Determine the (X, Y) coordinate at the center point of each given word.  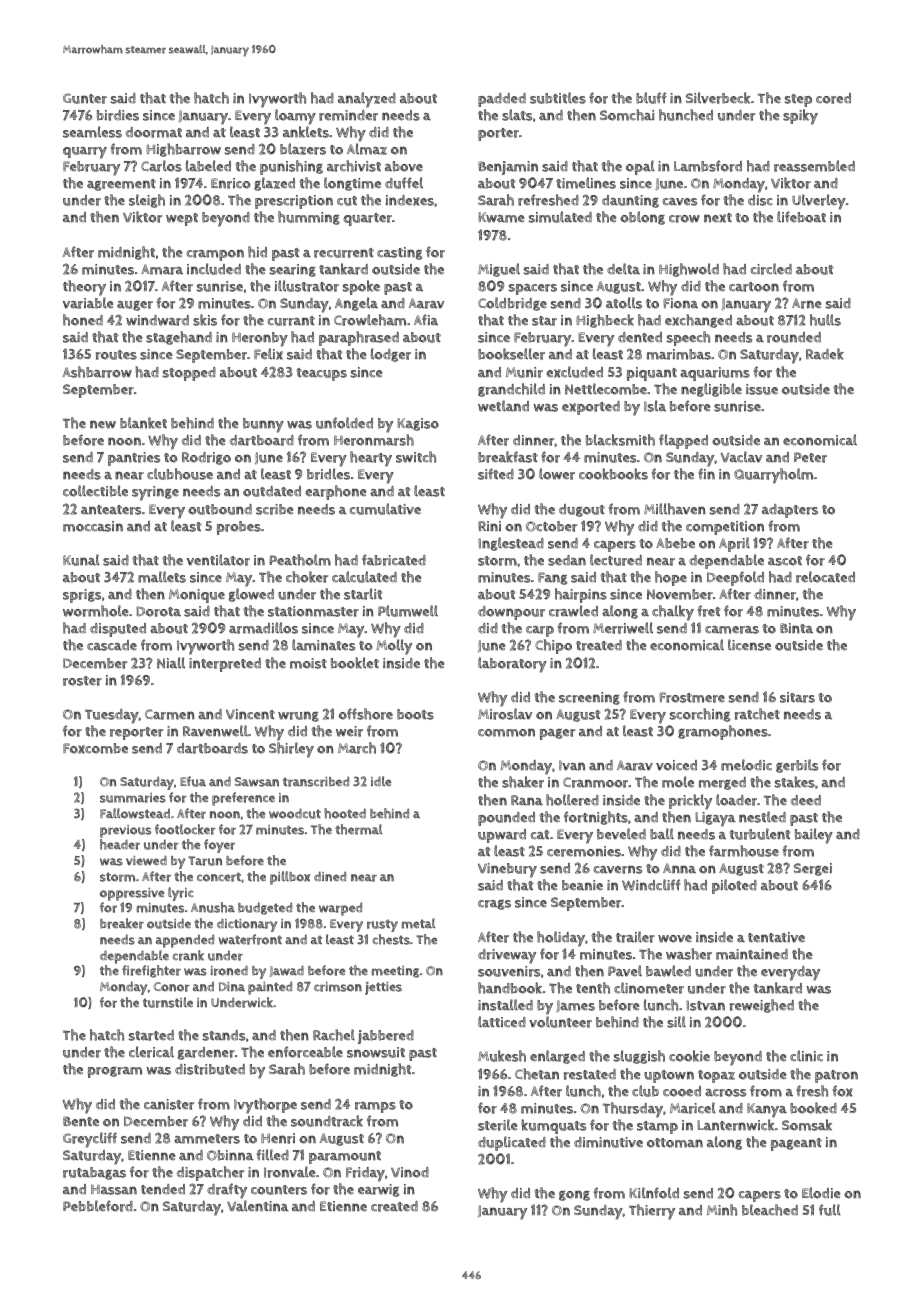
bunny (263, 425)
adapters (790, 511)
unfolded (344, 423)
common (506, 732)
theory (84, 288)
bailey (814, 836)
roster (82, 681)
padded (502, 100)
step (798, 100)
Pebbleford (98, 1206)
